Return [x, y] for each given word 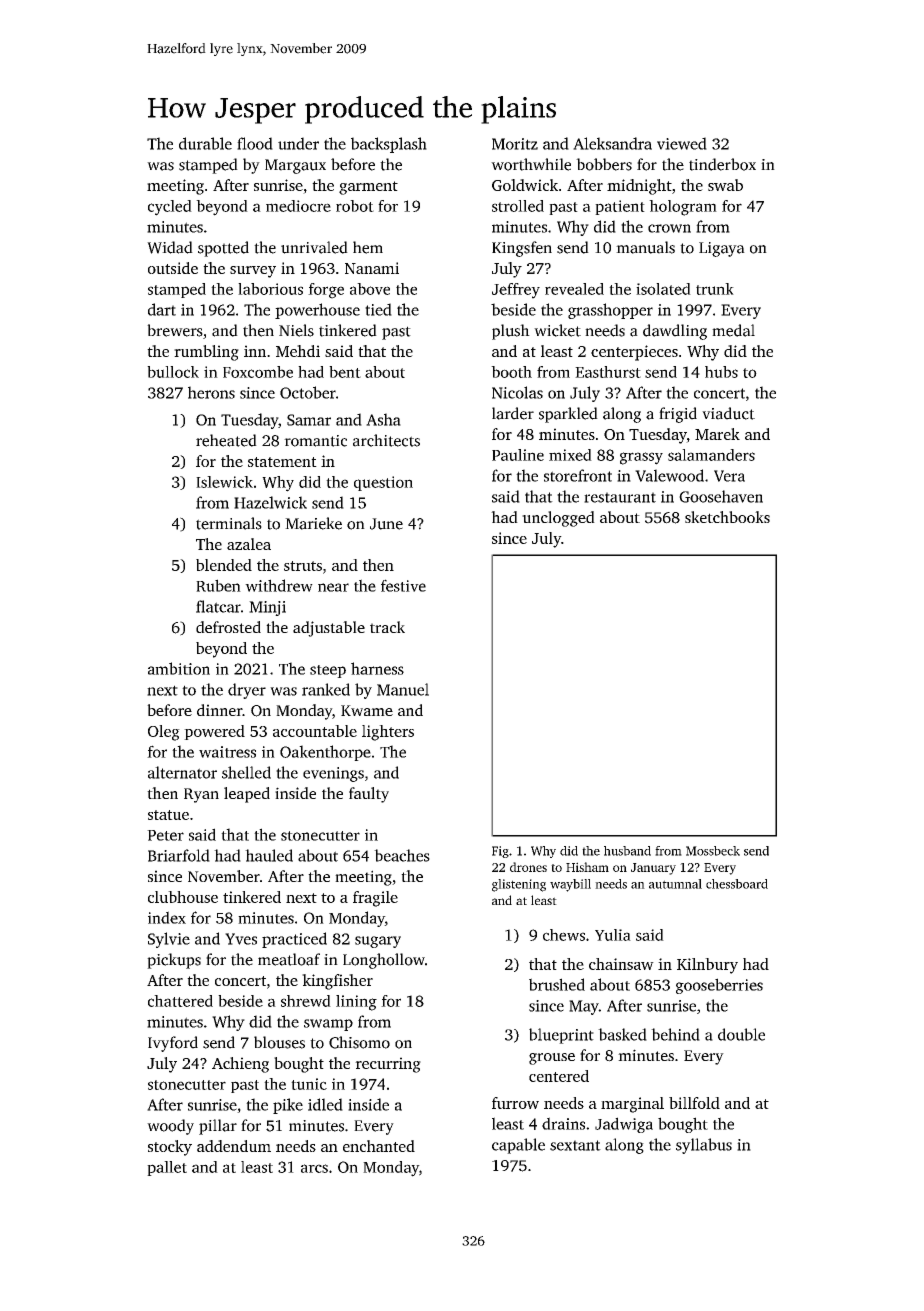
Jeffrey [516, 291]
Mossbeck [713, 851]
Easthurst [608, 372]
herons [211, 392]
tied [378, 309]
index [167, 917]
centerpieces [634, 353]
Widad [170, 247]
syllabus [704, 1146]
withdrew [279, 585]
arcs [314, 1168]
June [386, 524]
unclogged [558, 519]
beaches [402, 855]
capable [518, 1146]
